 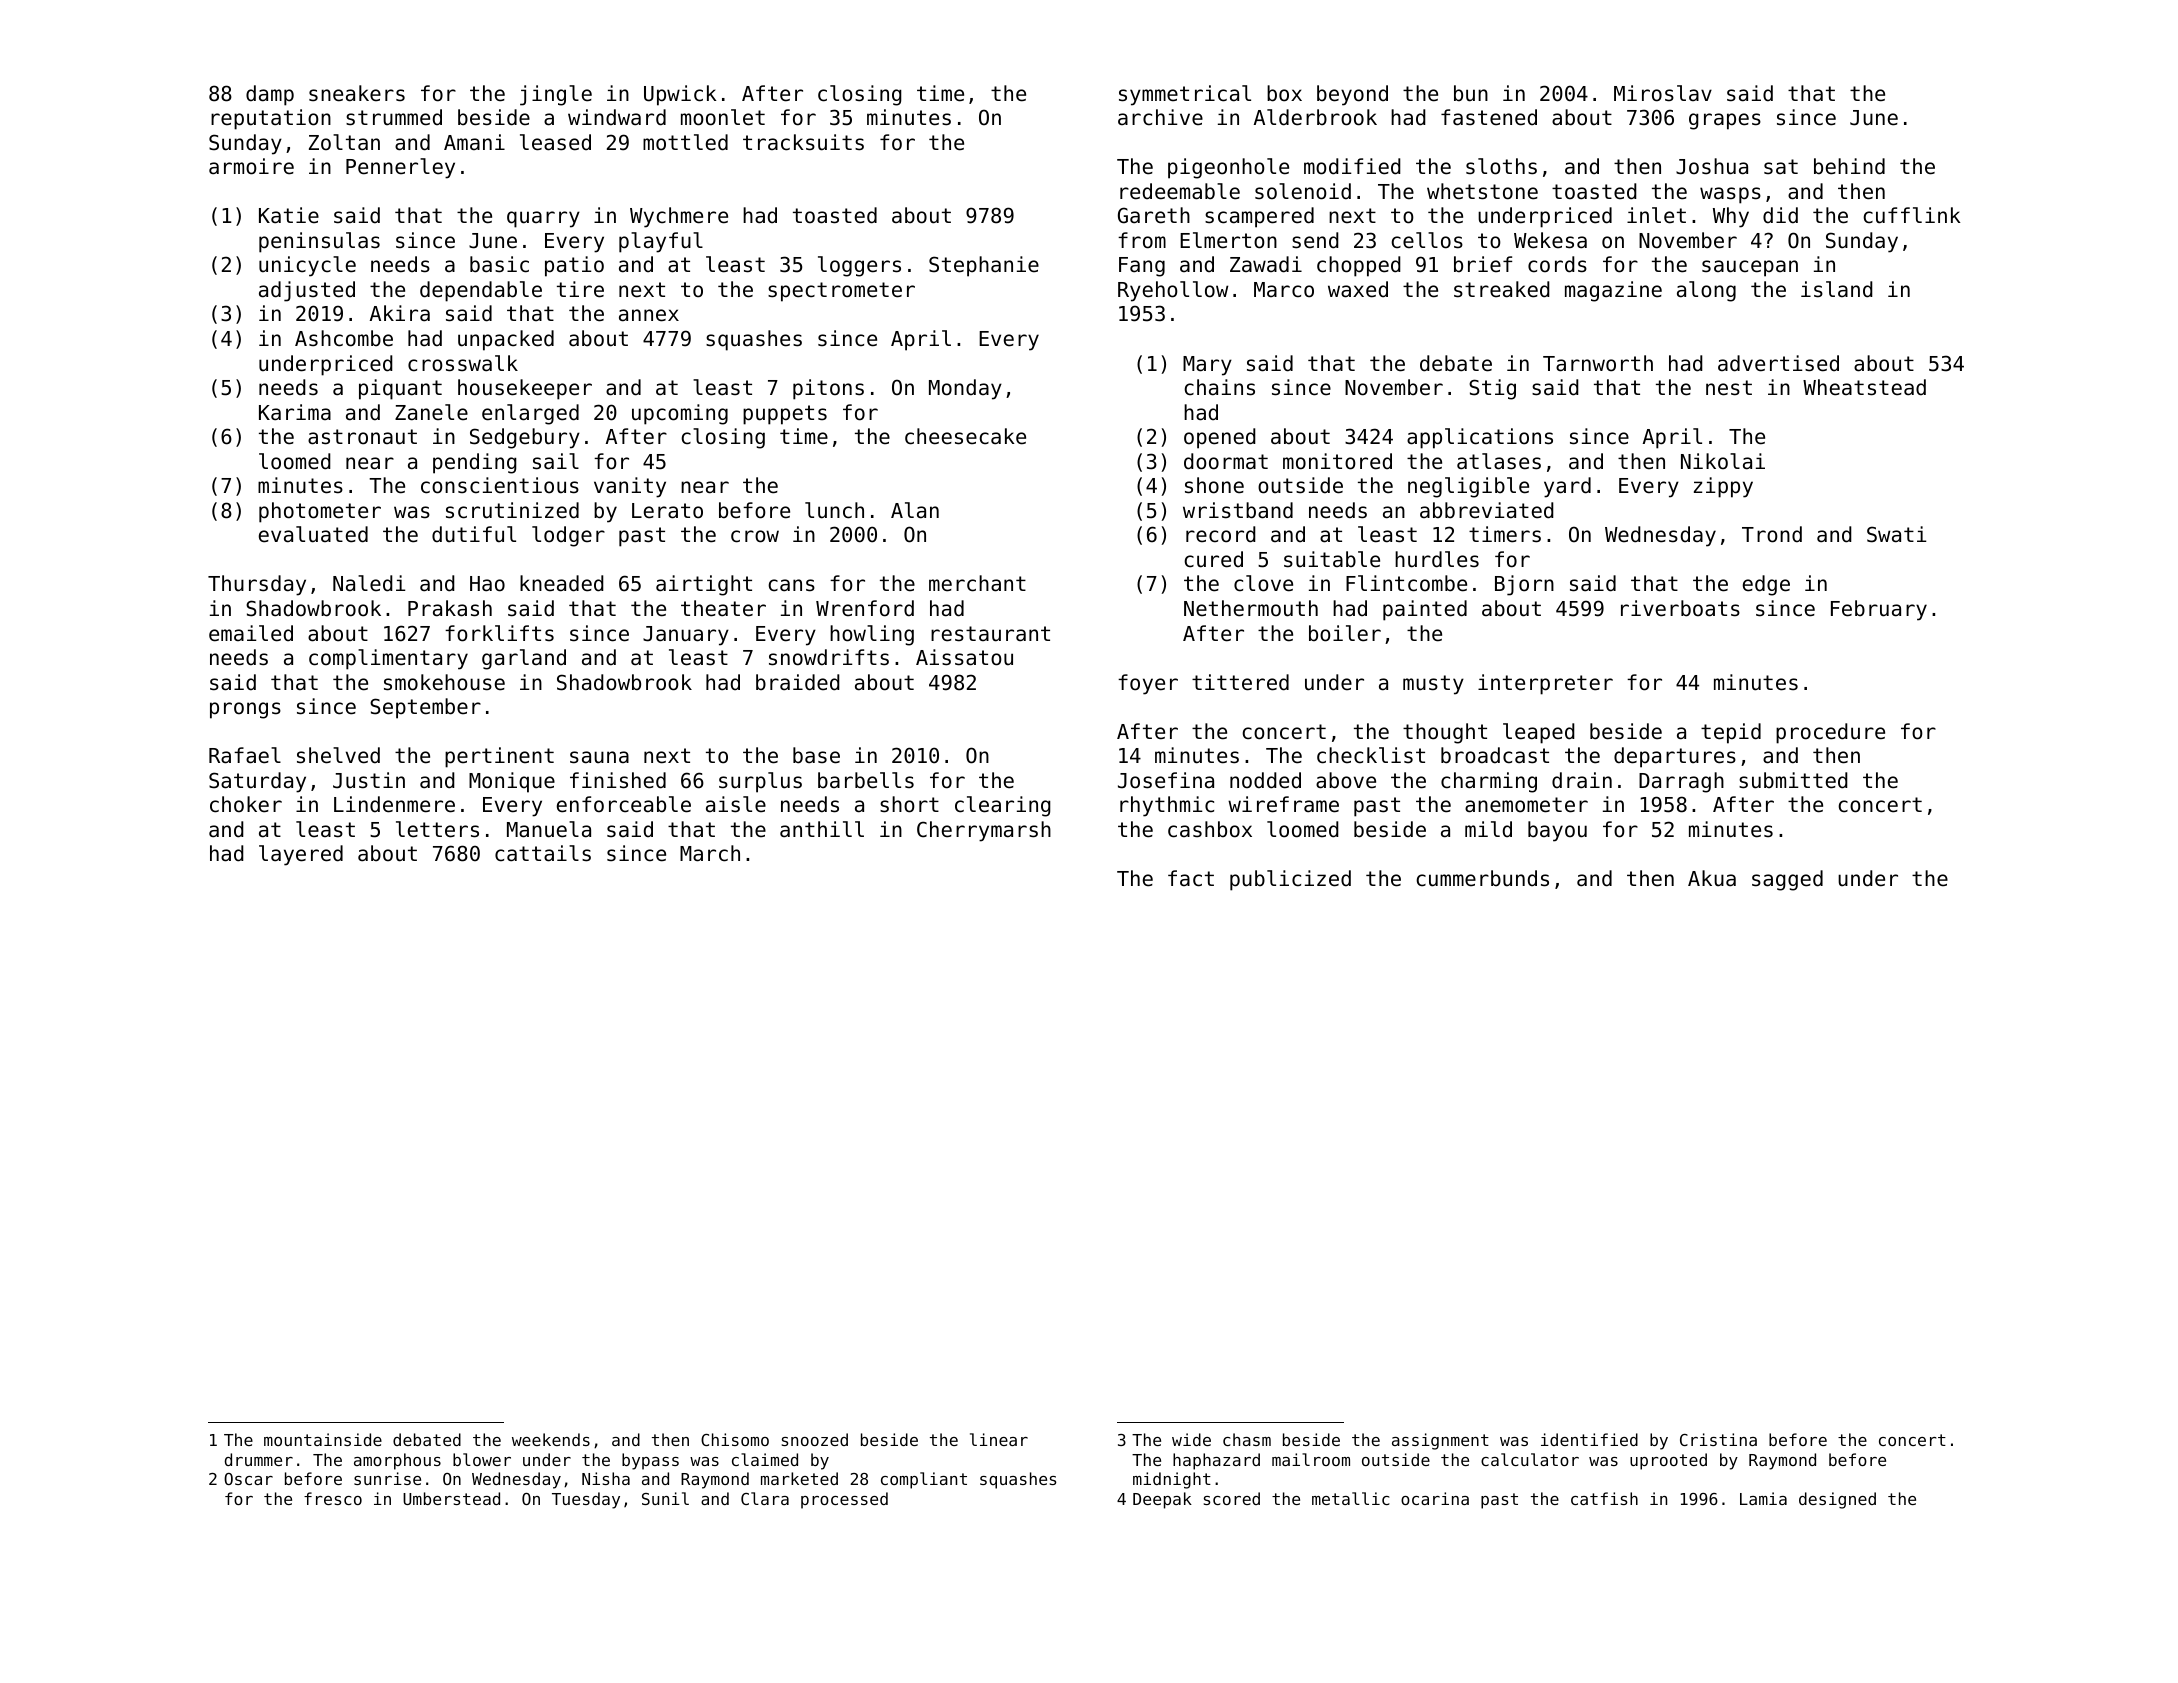 What do you see at coordinates (1495, 755) in the screenshot?
I see `broadcast` at bounding box center [1495, 755].
